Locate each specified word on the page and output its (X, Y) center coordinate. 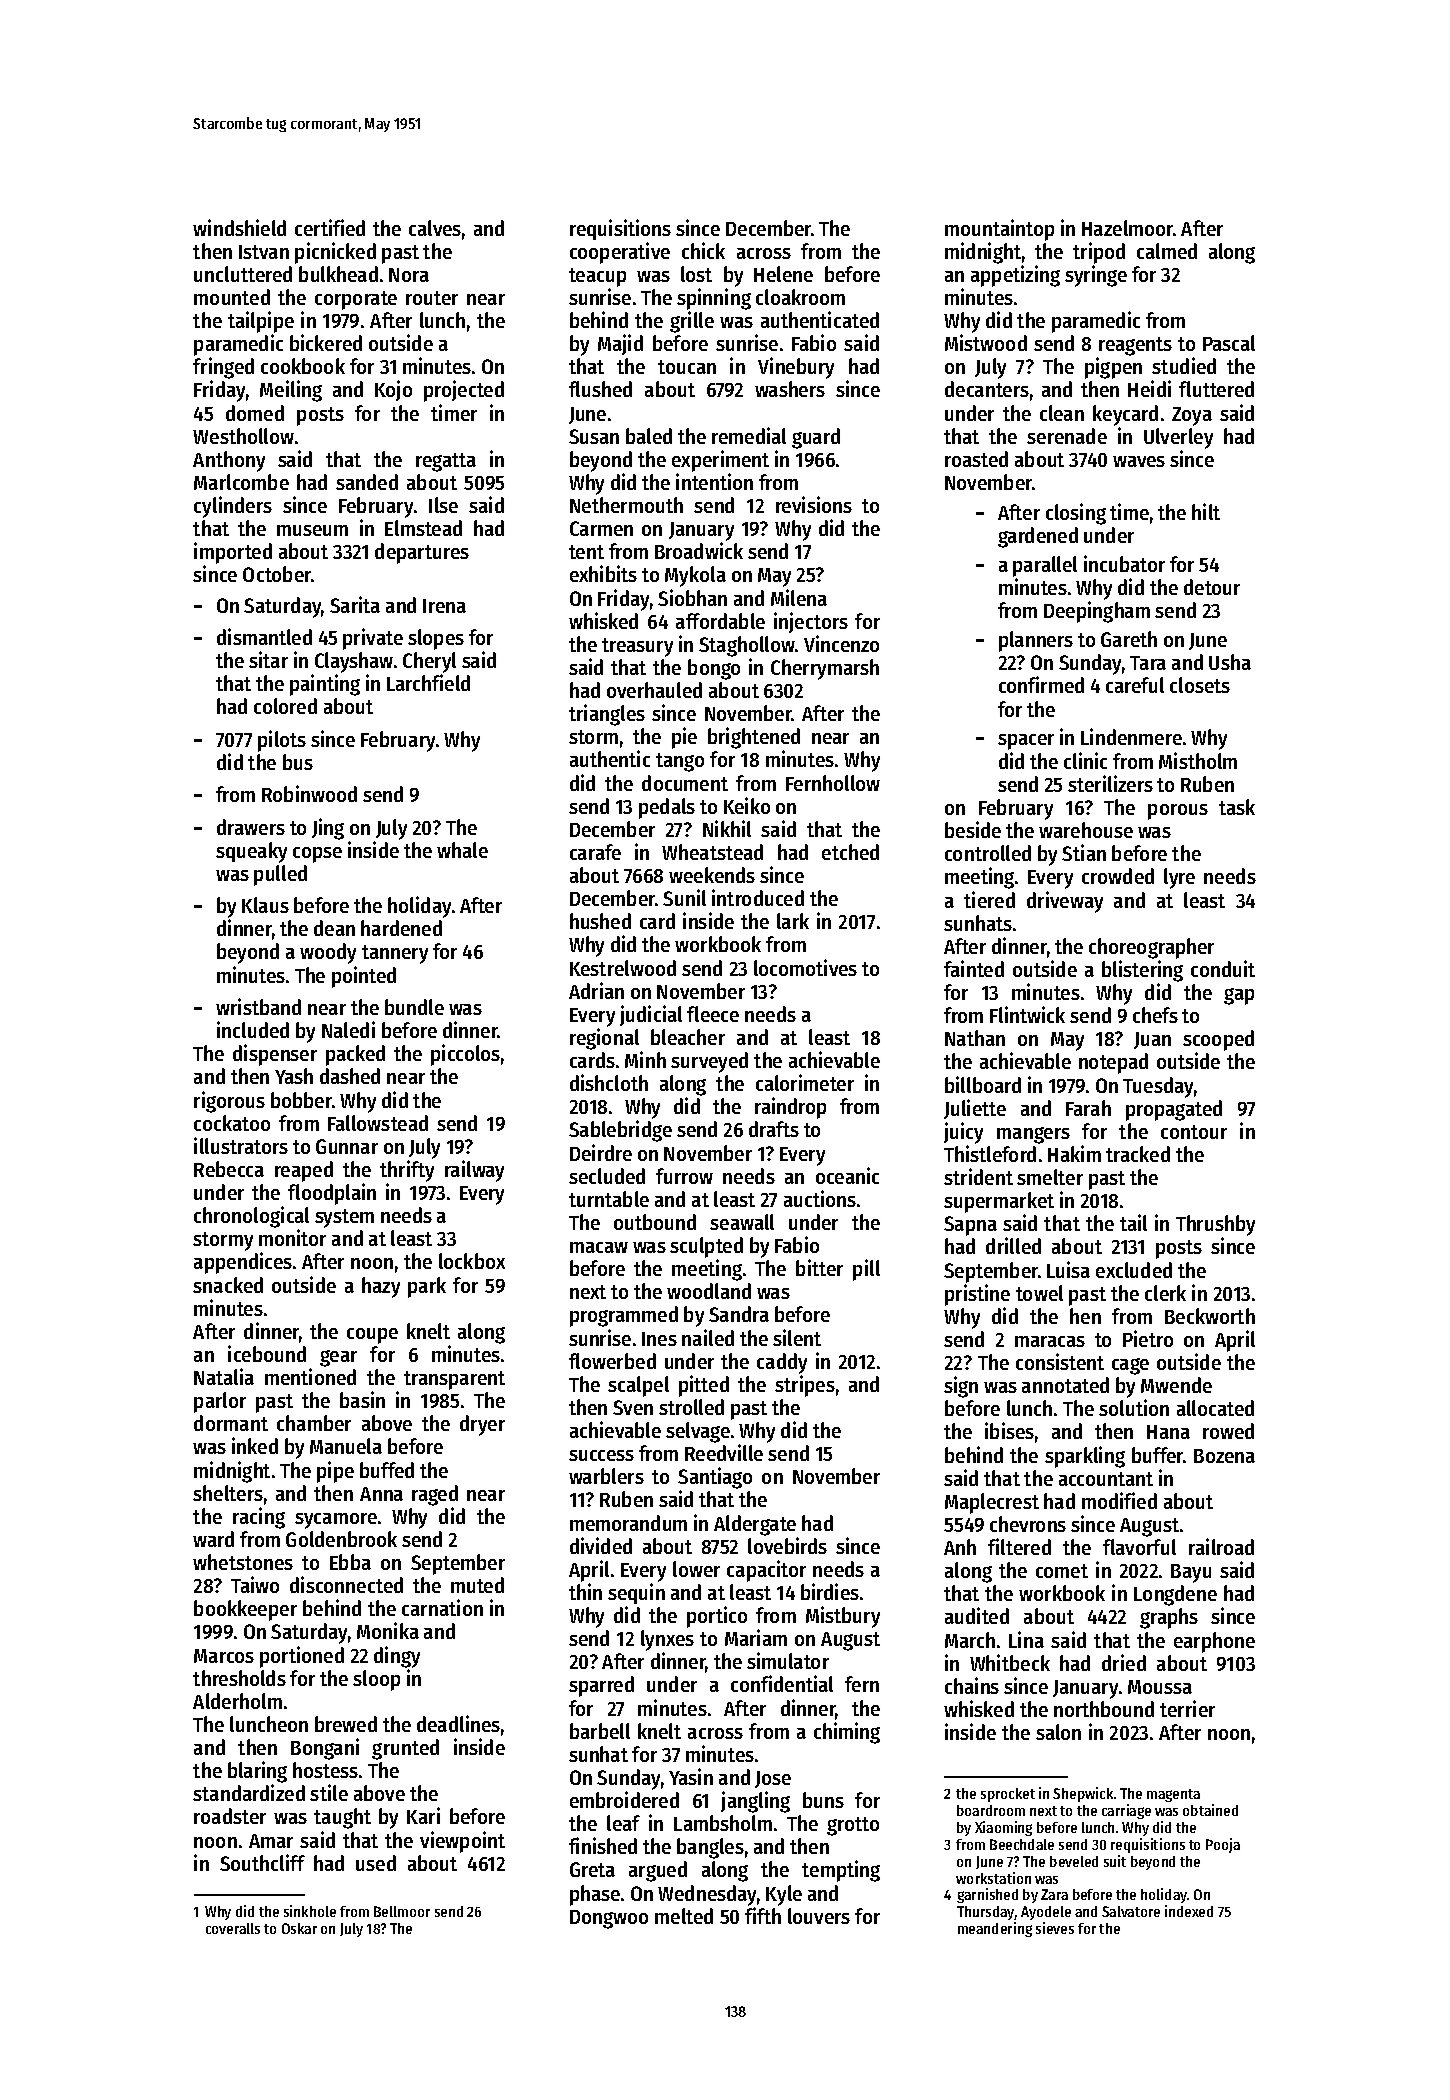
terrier (1187, 1708)
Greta (592, 1869)
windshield (239, 227)
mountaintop (999, 230)
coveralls (233, 1928)
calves (435, 228)
